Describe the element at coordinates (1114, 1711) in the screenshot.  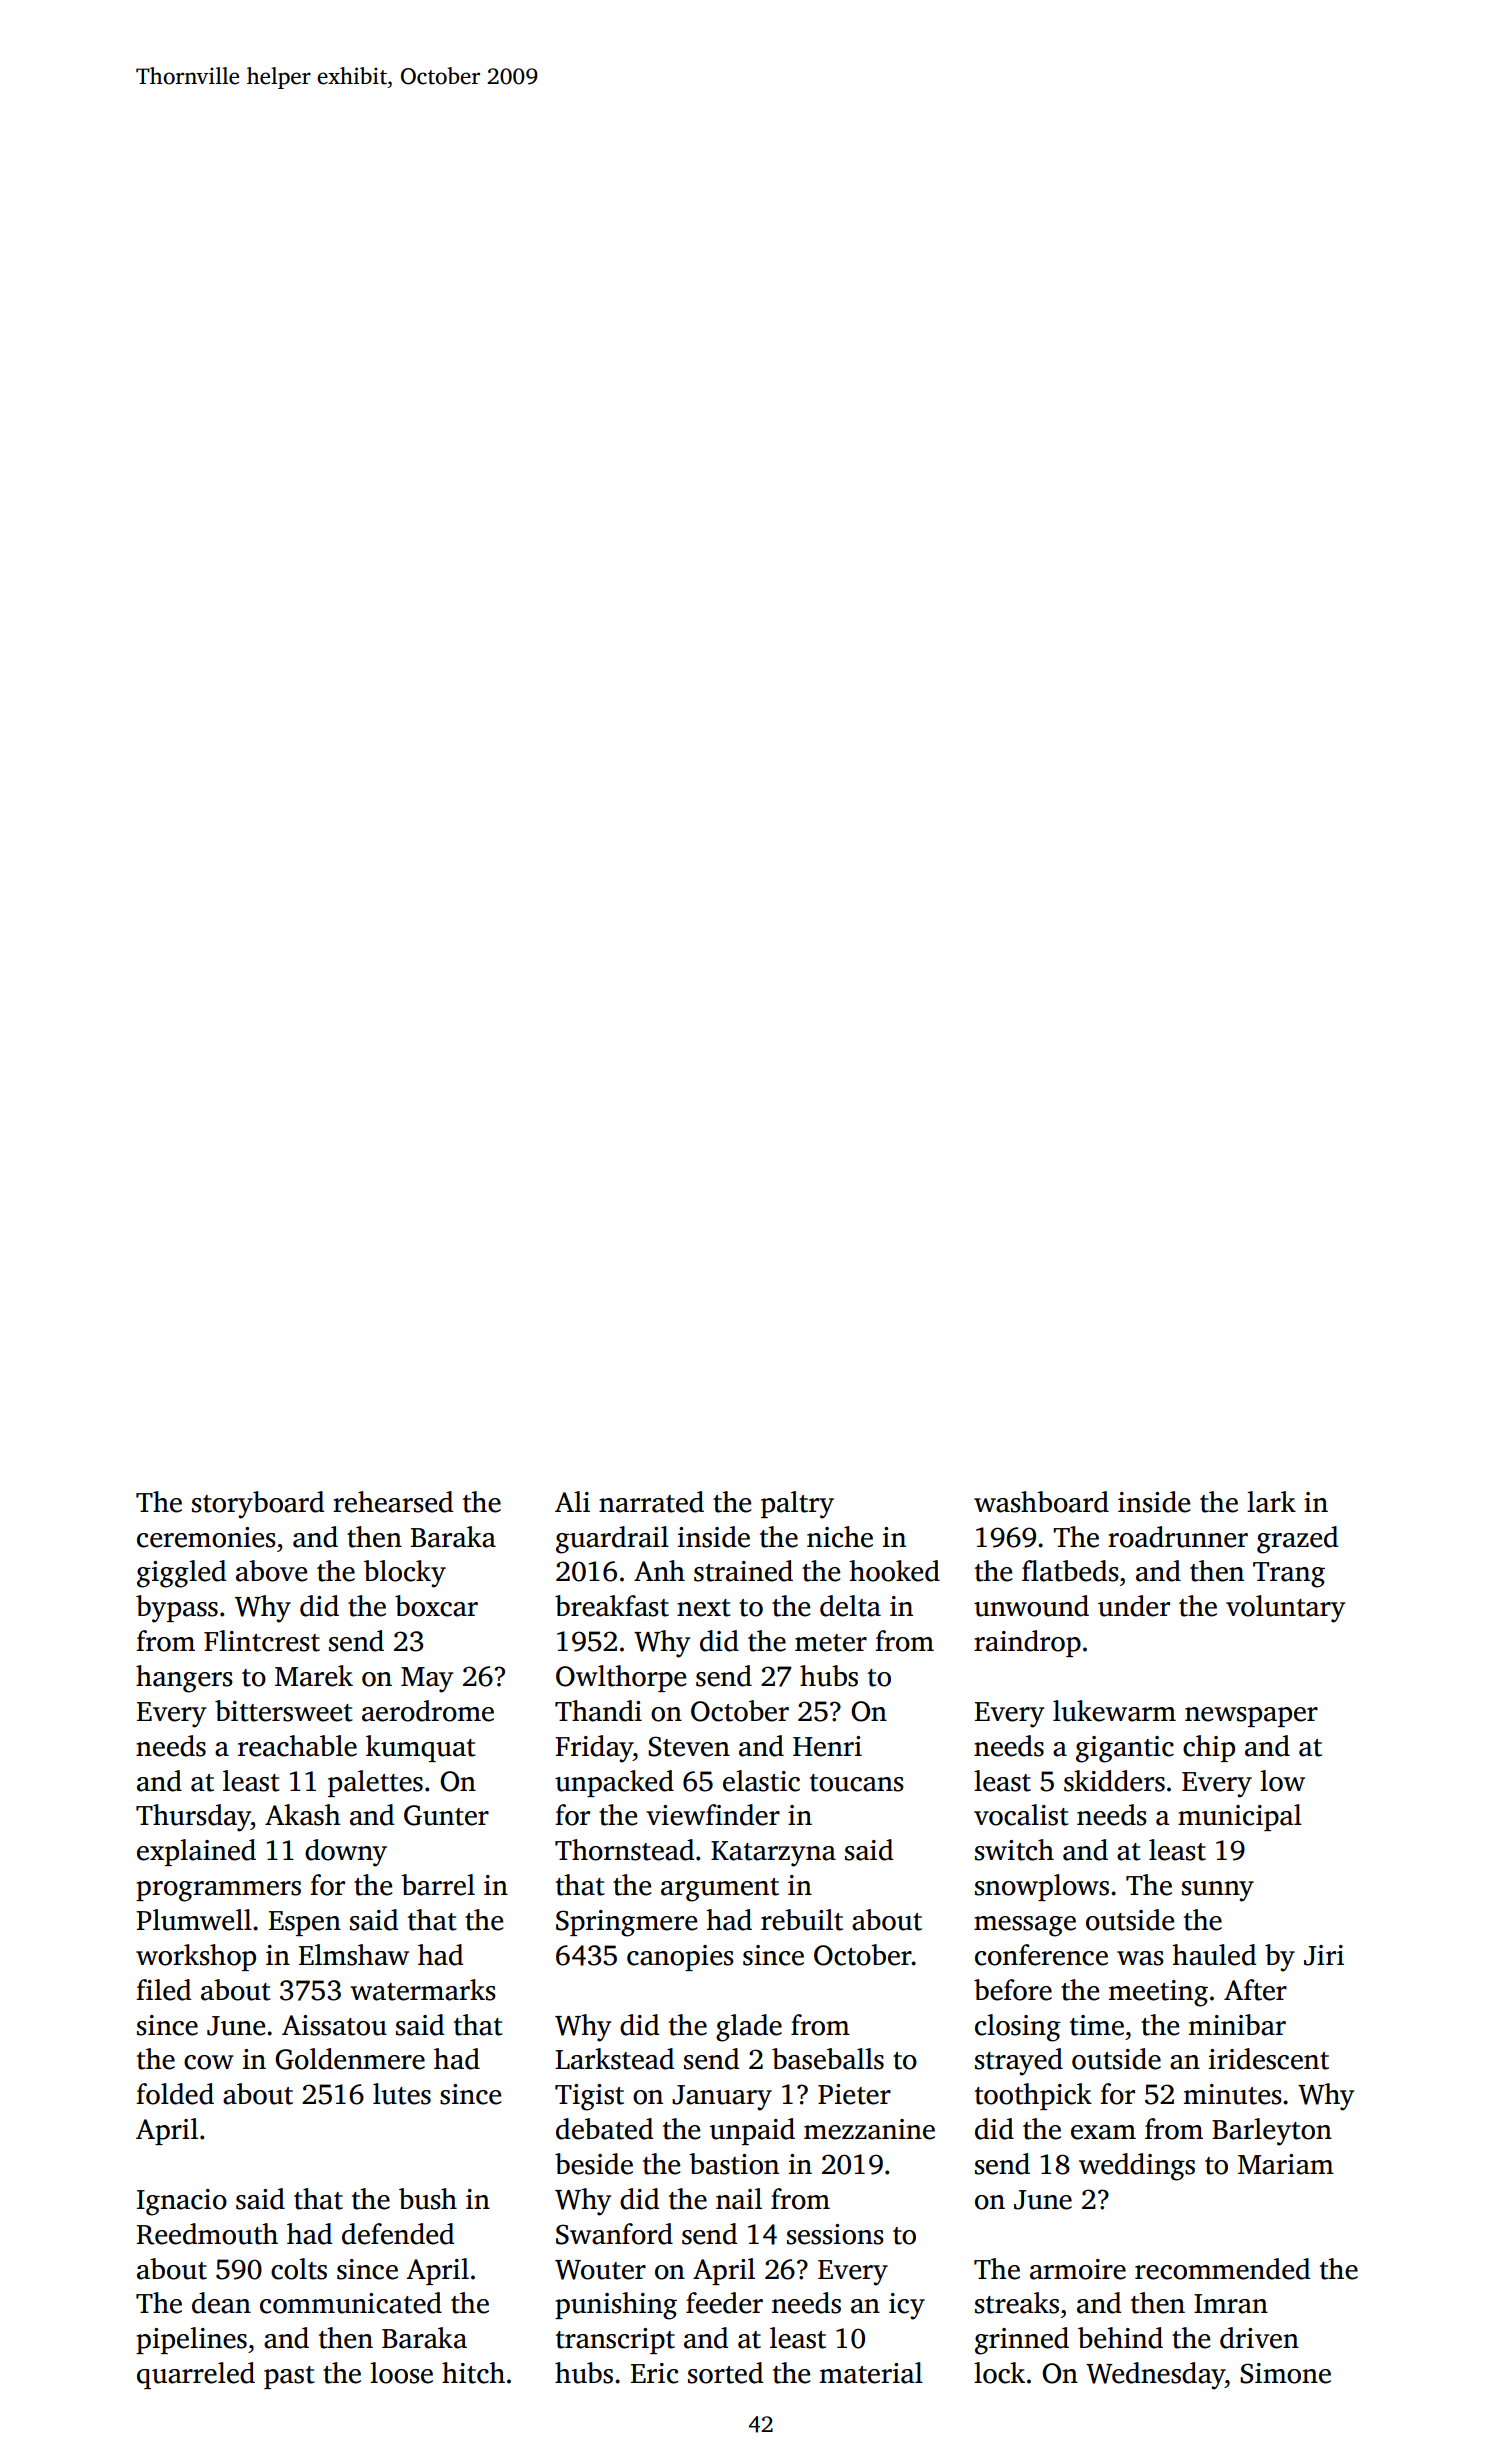
I see `lukewarm` at that location.
